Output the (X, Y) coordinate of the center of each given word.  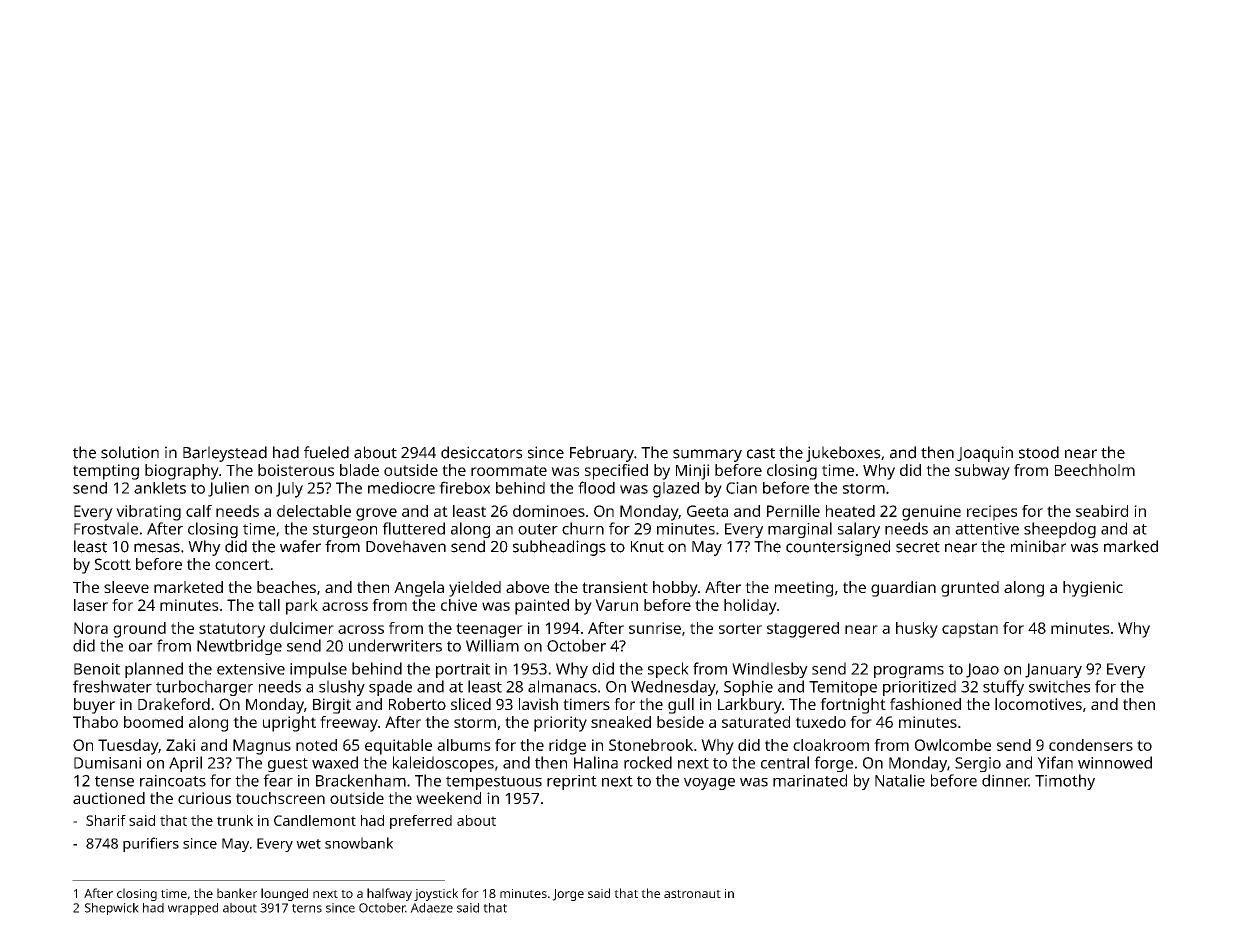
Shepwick (112, 909)
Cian (741, 488)
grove (376, 514)
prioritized (919, 688)
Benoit (97, 669)
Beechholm (1095, 470)
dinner (1005, 780)
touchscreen (280, 798)
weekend (448, 798)
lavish (538, 704)
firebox (464, 487)
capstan (970, 630)
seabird (1102, 511)
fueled (326, 452)
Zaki (180, 745)
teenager (489, 630)
